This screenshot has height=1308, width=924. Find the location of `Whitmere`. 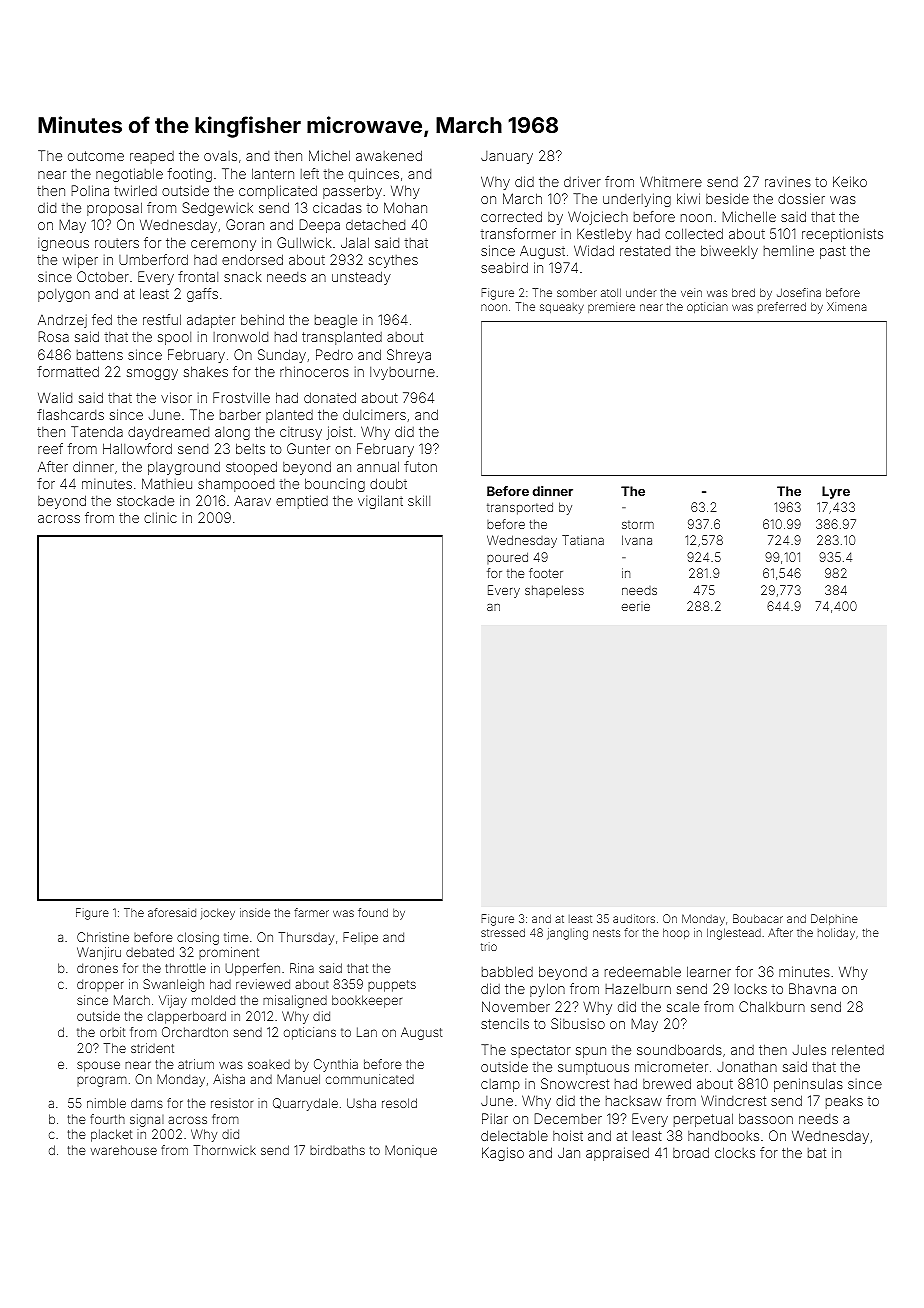

Whitmere is located at coordinates (671, 181).
